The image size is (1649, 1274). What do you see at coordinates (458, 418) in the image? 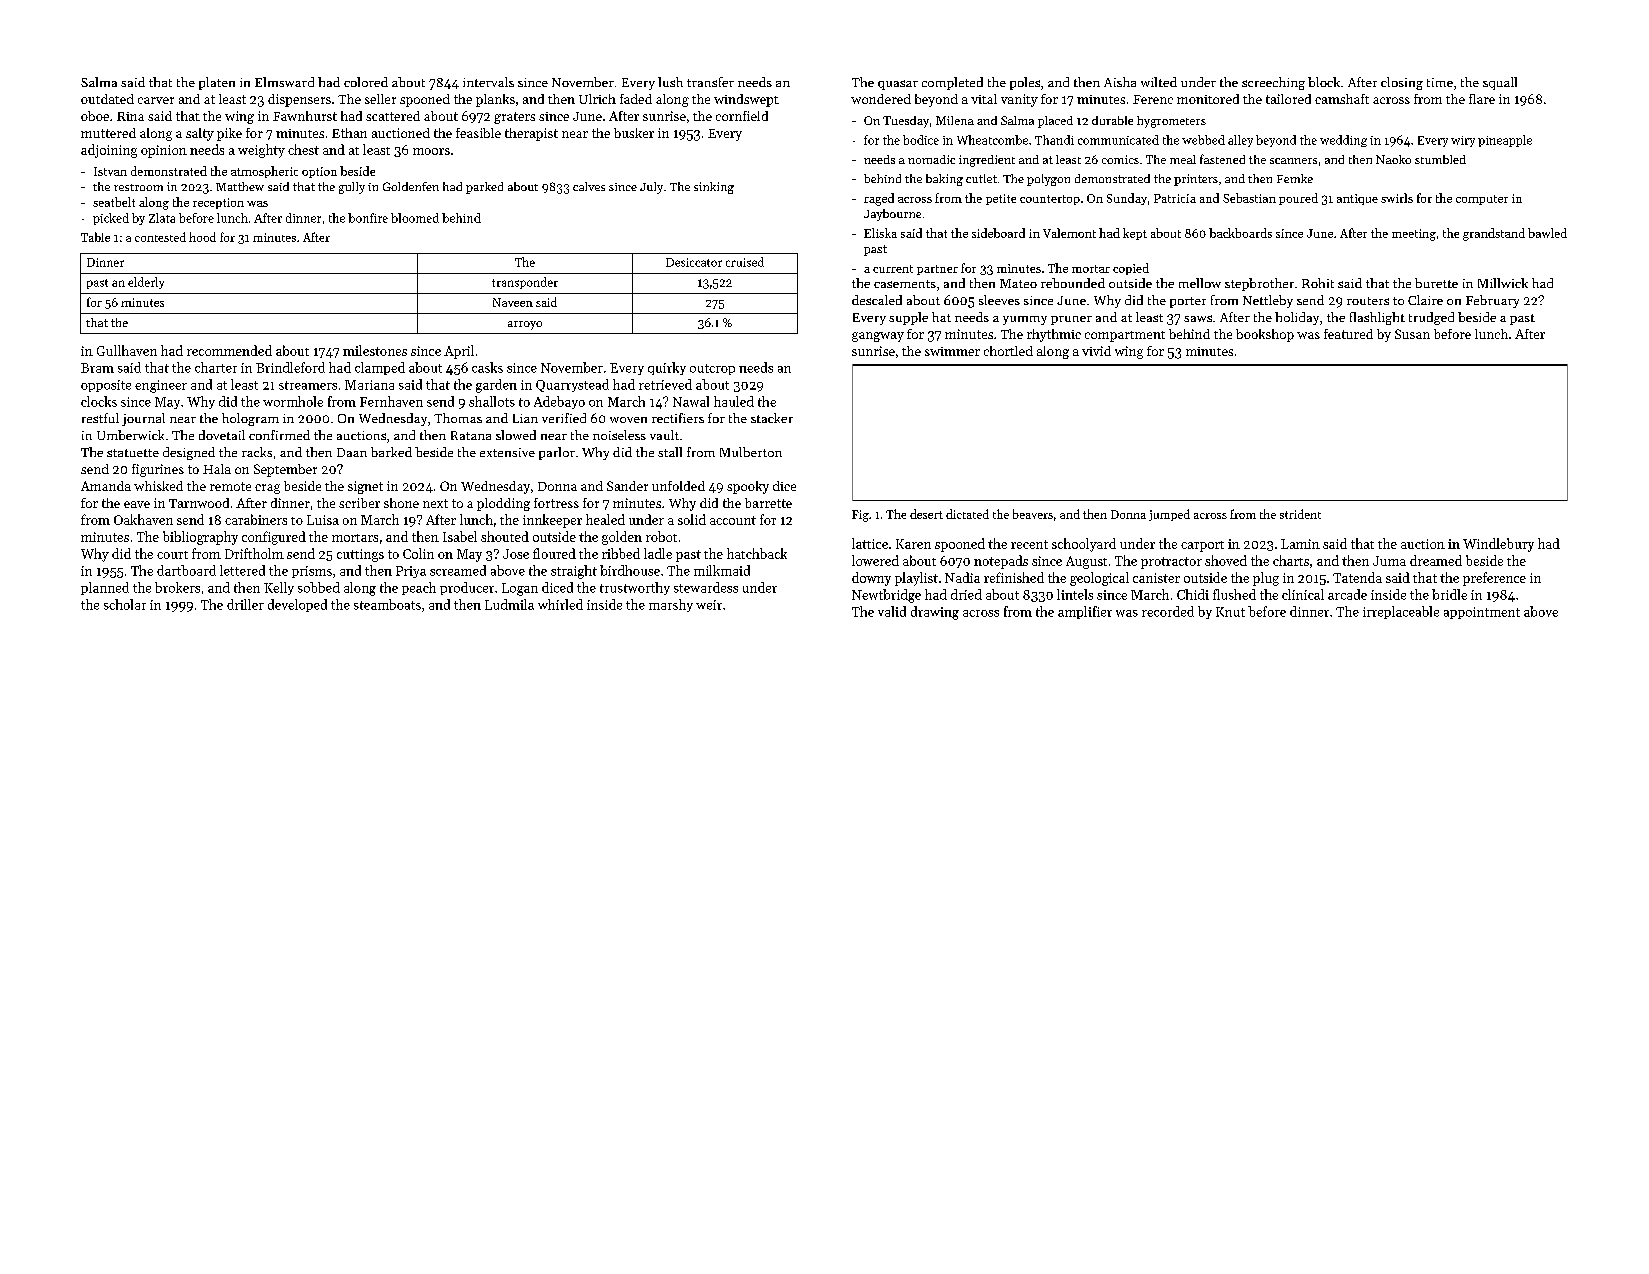
I see `Thomas` at bounding box center [458, 418].
